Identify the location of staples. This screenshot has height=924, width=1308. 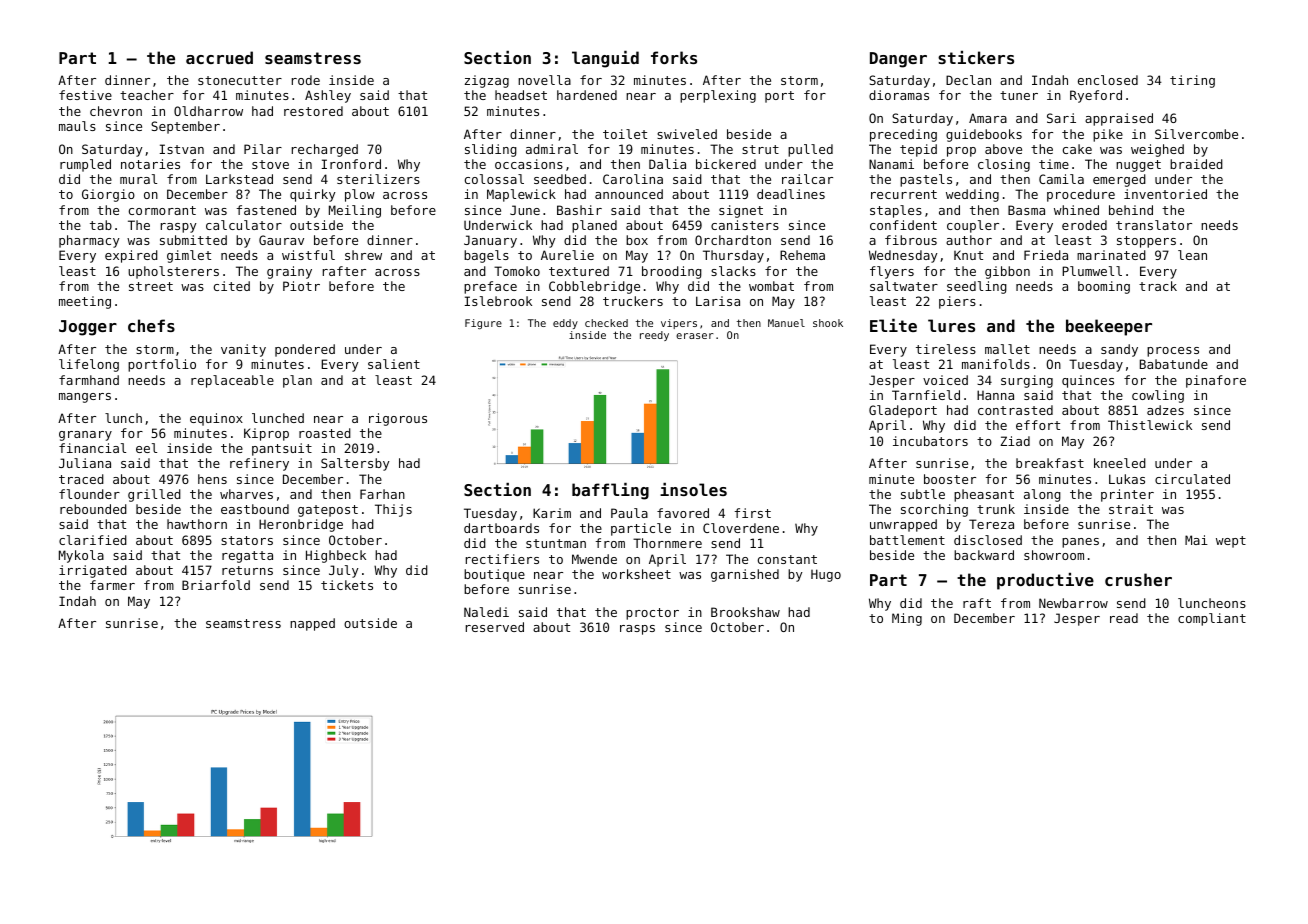
(896, 211).
